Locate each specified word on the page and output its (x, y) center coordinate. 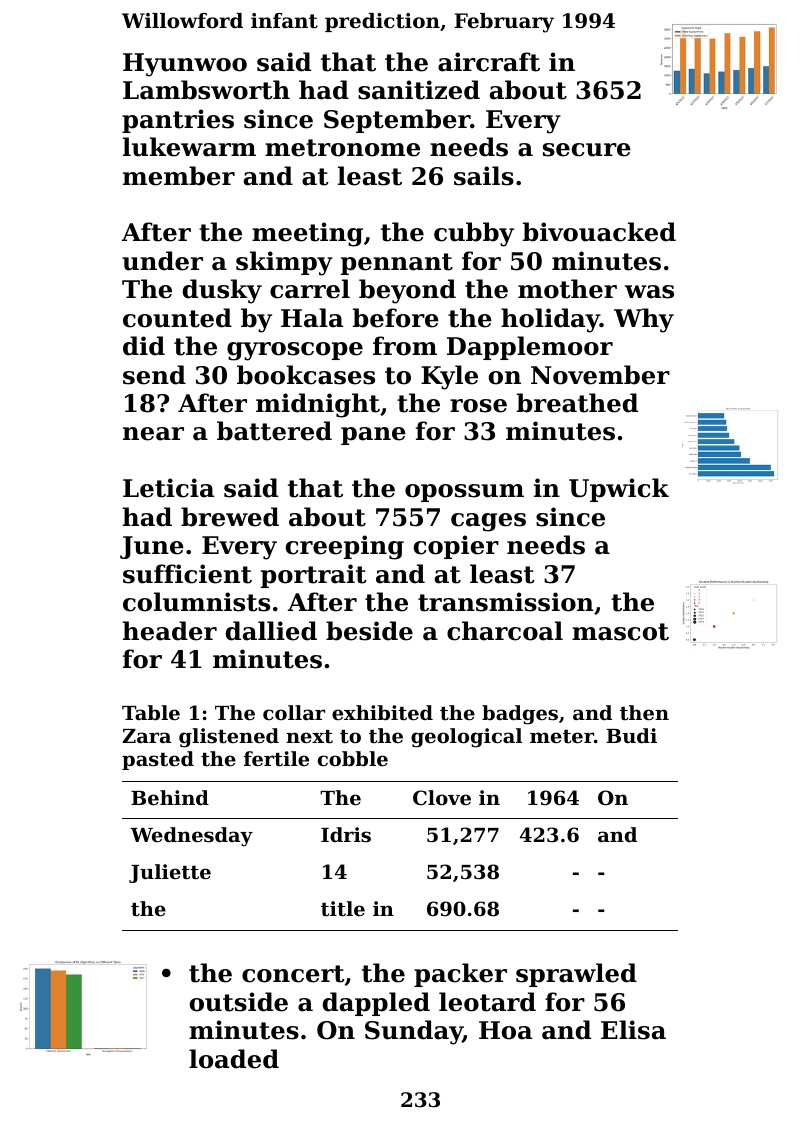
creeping (345, 547)
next (309, 737)
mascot (620, 632)
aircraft (489, 62)
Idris (346, 834)
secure (587, 150)
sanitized (419, 90)
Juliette (170, 873)
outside (239, 1002)
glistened (229, 738)
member (179, 176)
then (644, 712)
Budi (631, 735)
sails (484, 176)
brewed (230, 517)
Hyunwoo (185, 65)
